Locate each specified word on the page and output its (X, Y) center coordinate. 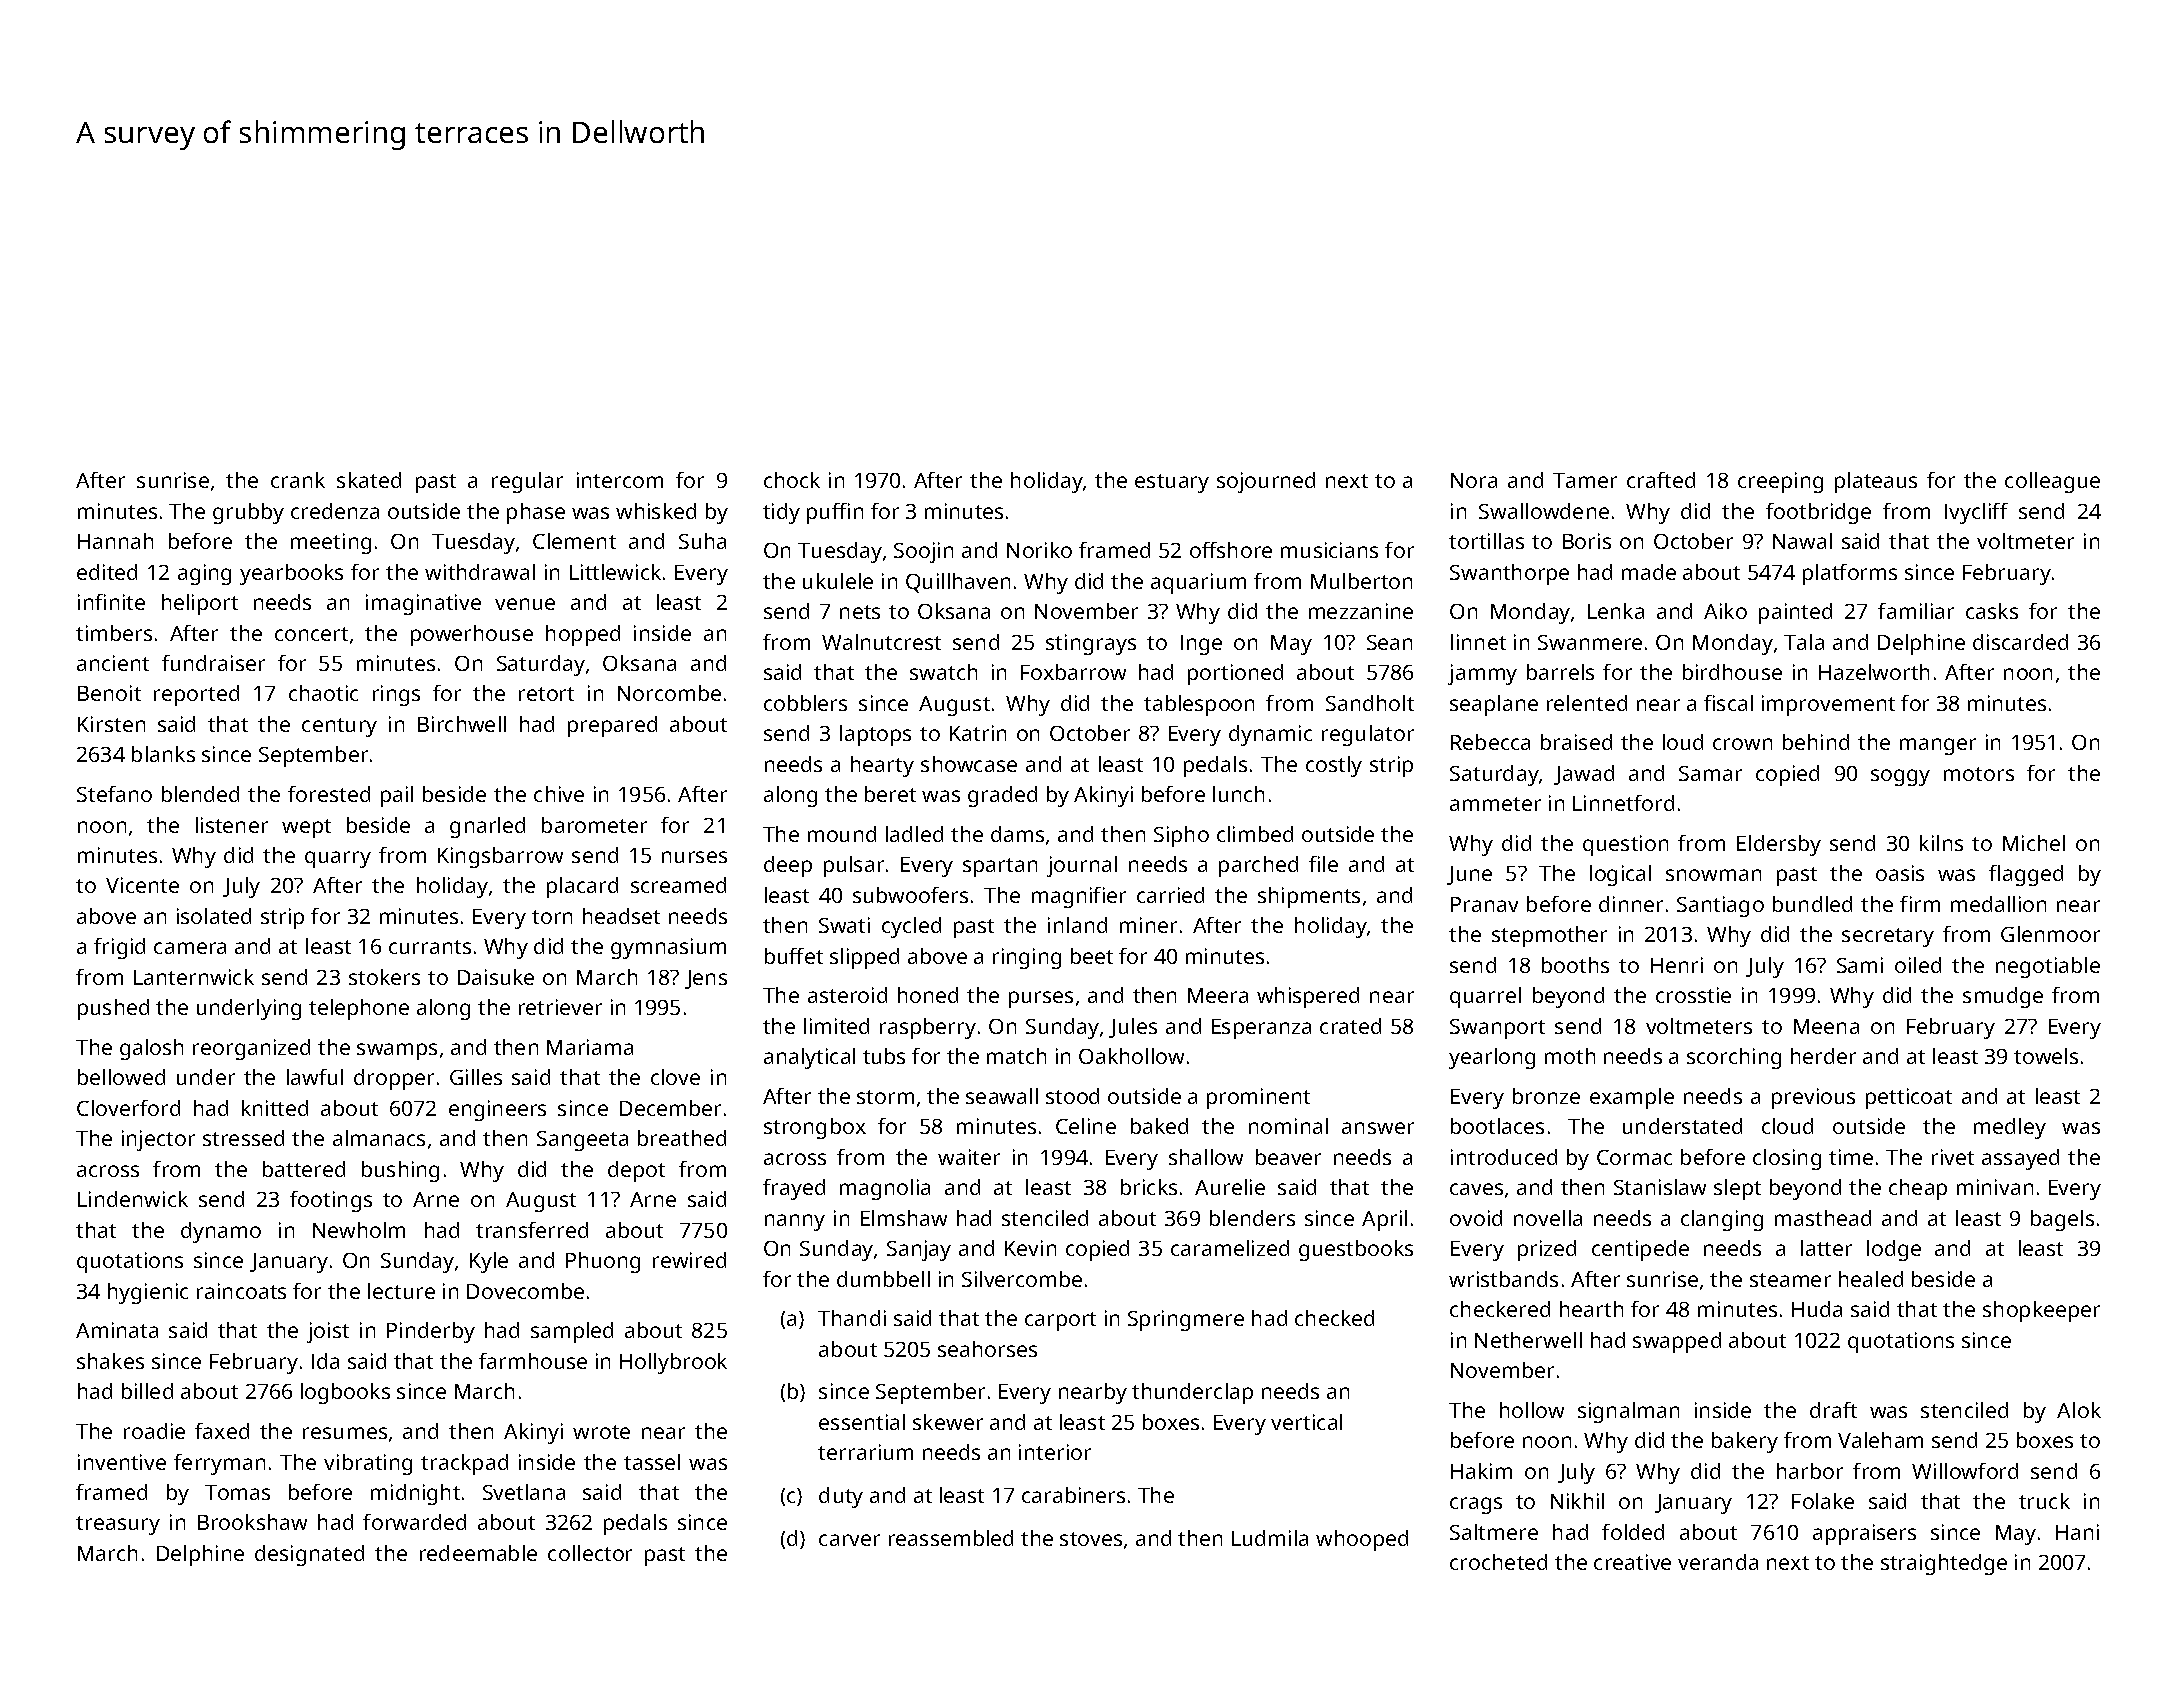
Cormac (1634, 1157)
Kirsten (111, 724)
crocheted (1498, 1562)
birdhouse (1732, 672)
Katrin (978, 733)
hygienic (148, 1293)
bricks (1149, 1187)
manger (1938, 746)
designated (309, 1555)
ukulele (838, 581)
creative (1632, 1562)
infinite (111, 602)
